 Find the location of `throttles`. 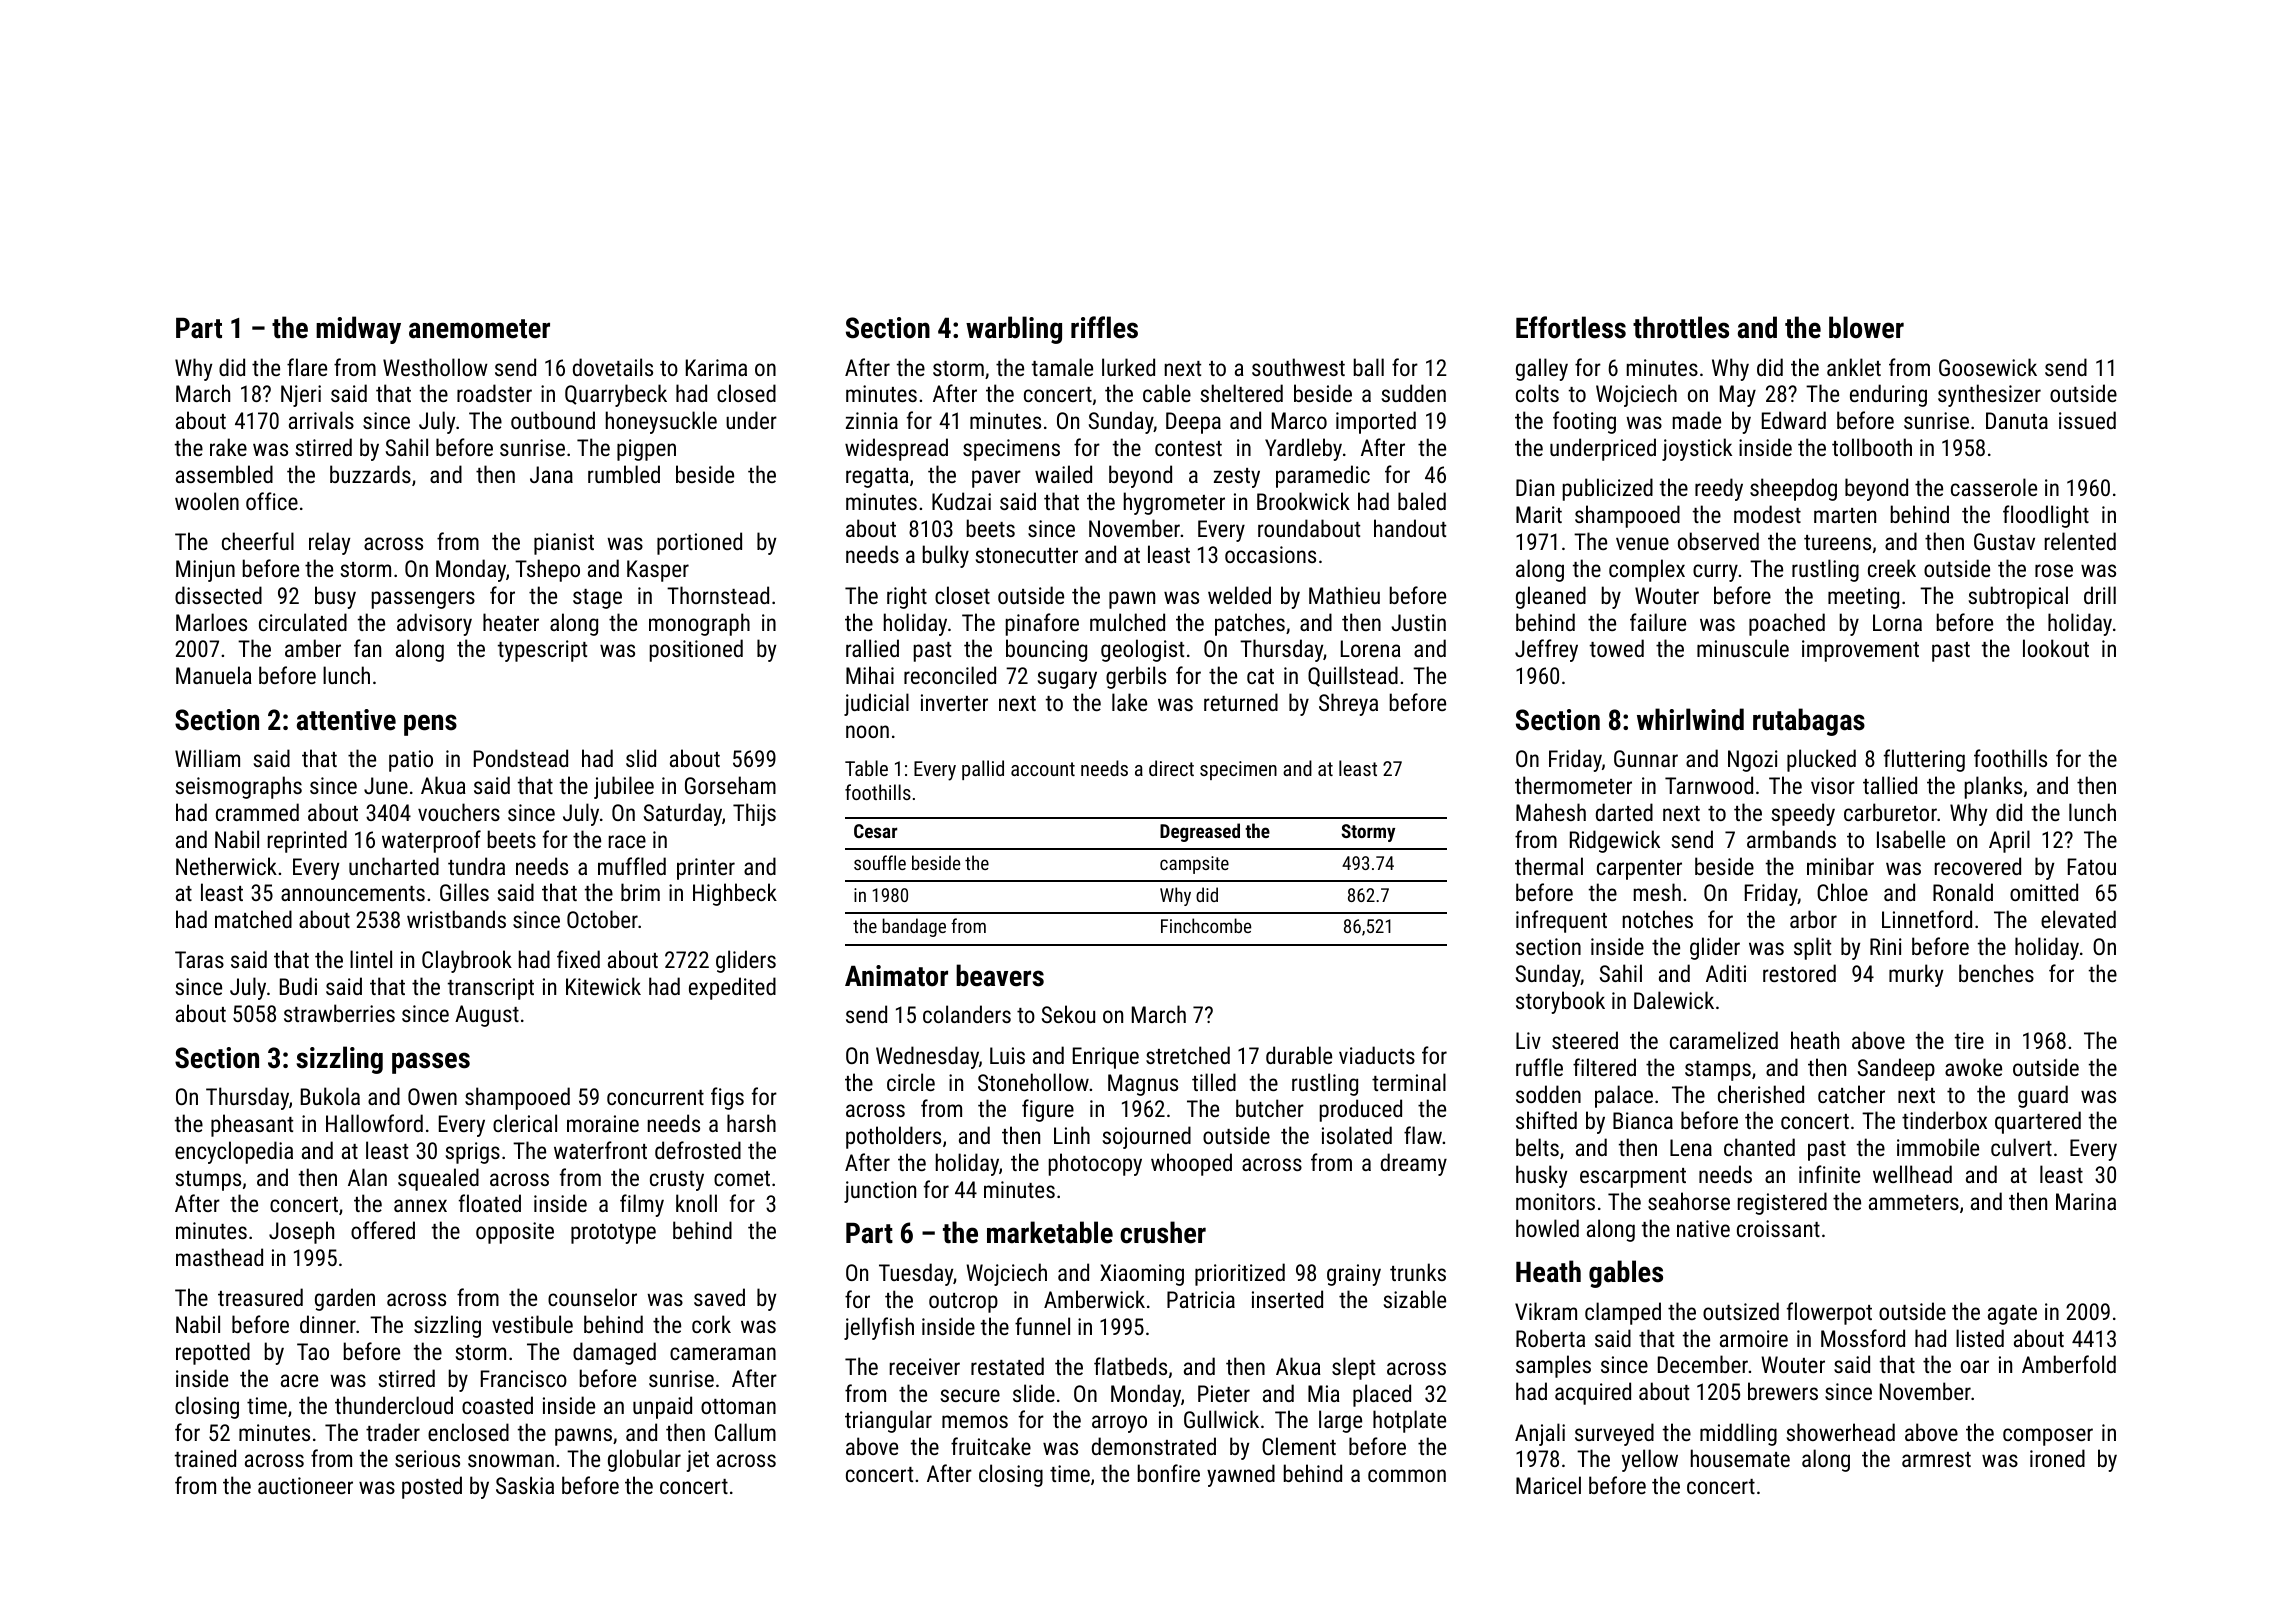

throttles is located at coordinates (1681, 327).
